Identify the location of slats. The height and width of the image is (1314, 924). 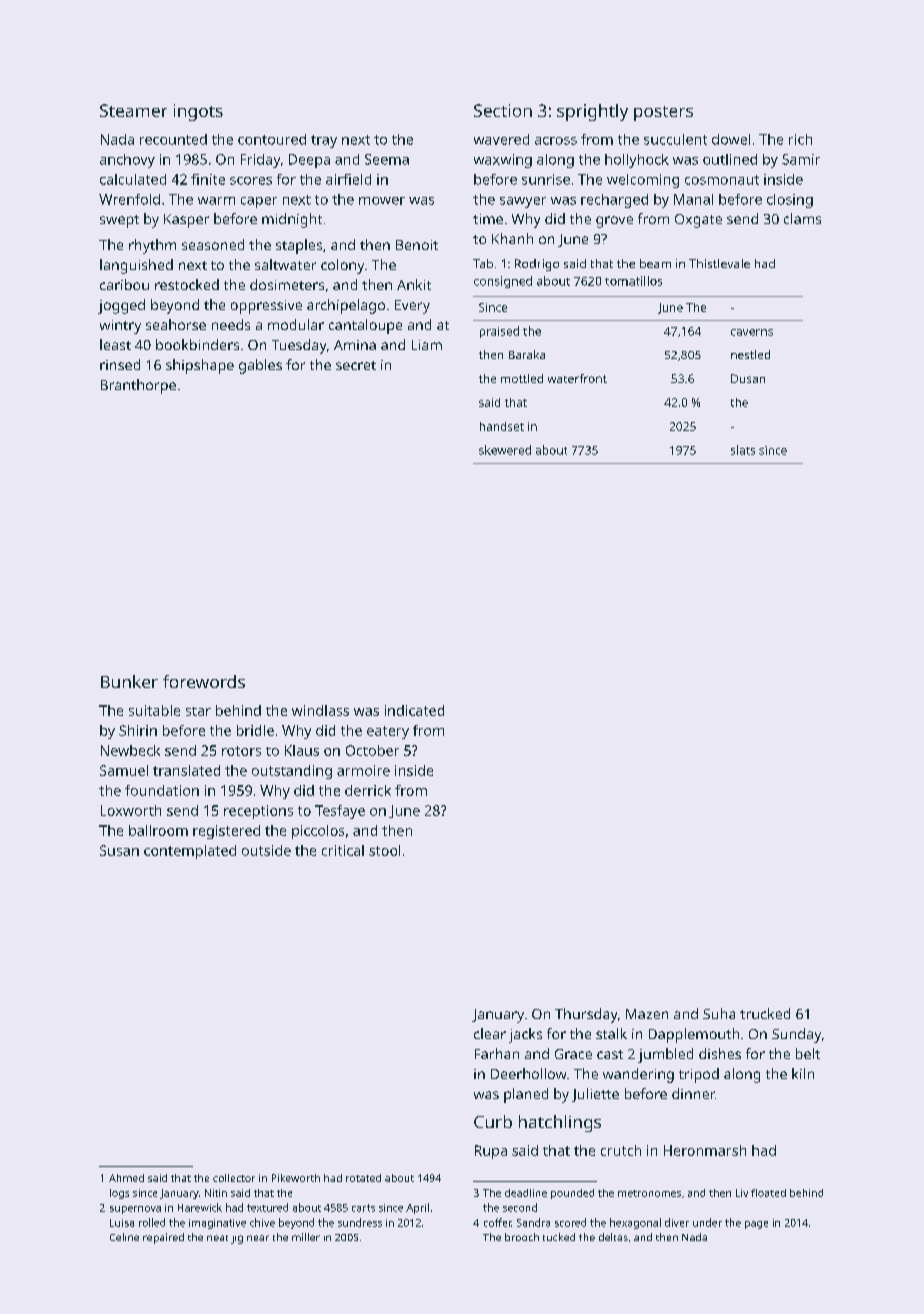
(743, 450).
